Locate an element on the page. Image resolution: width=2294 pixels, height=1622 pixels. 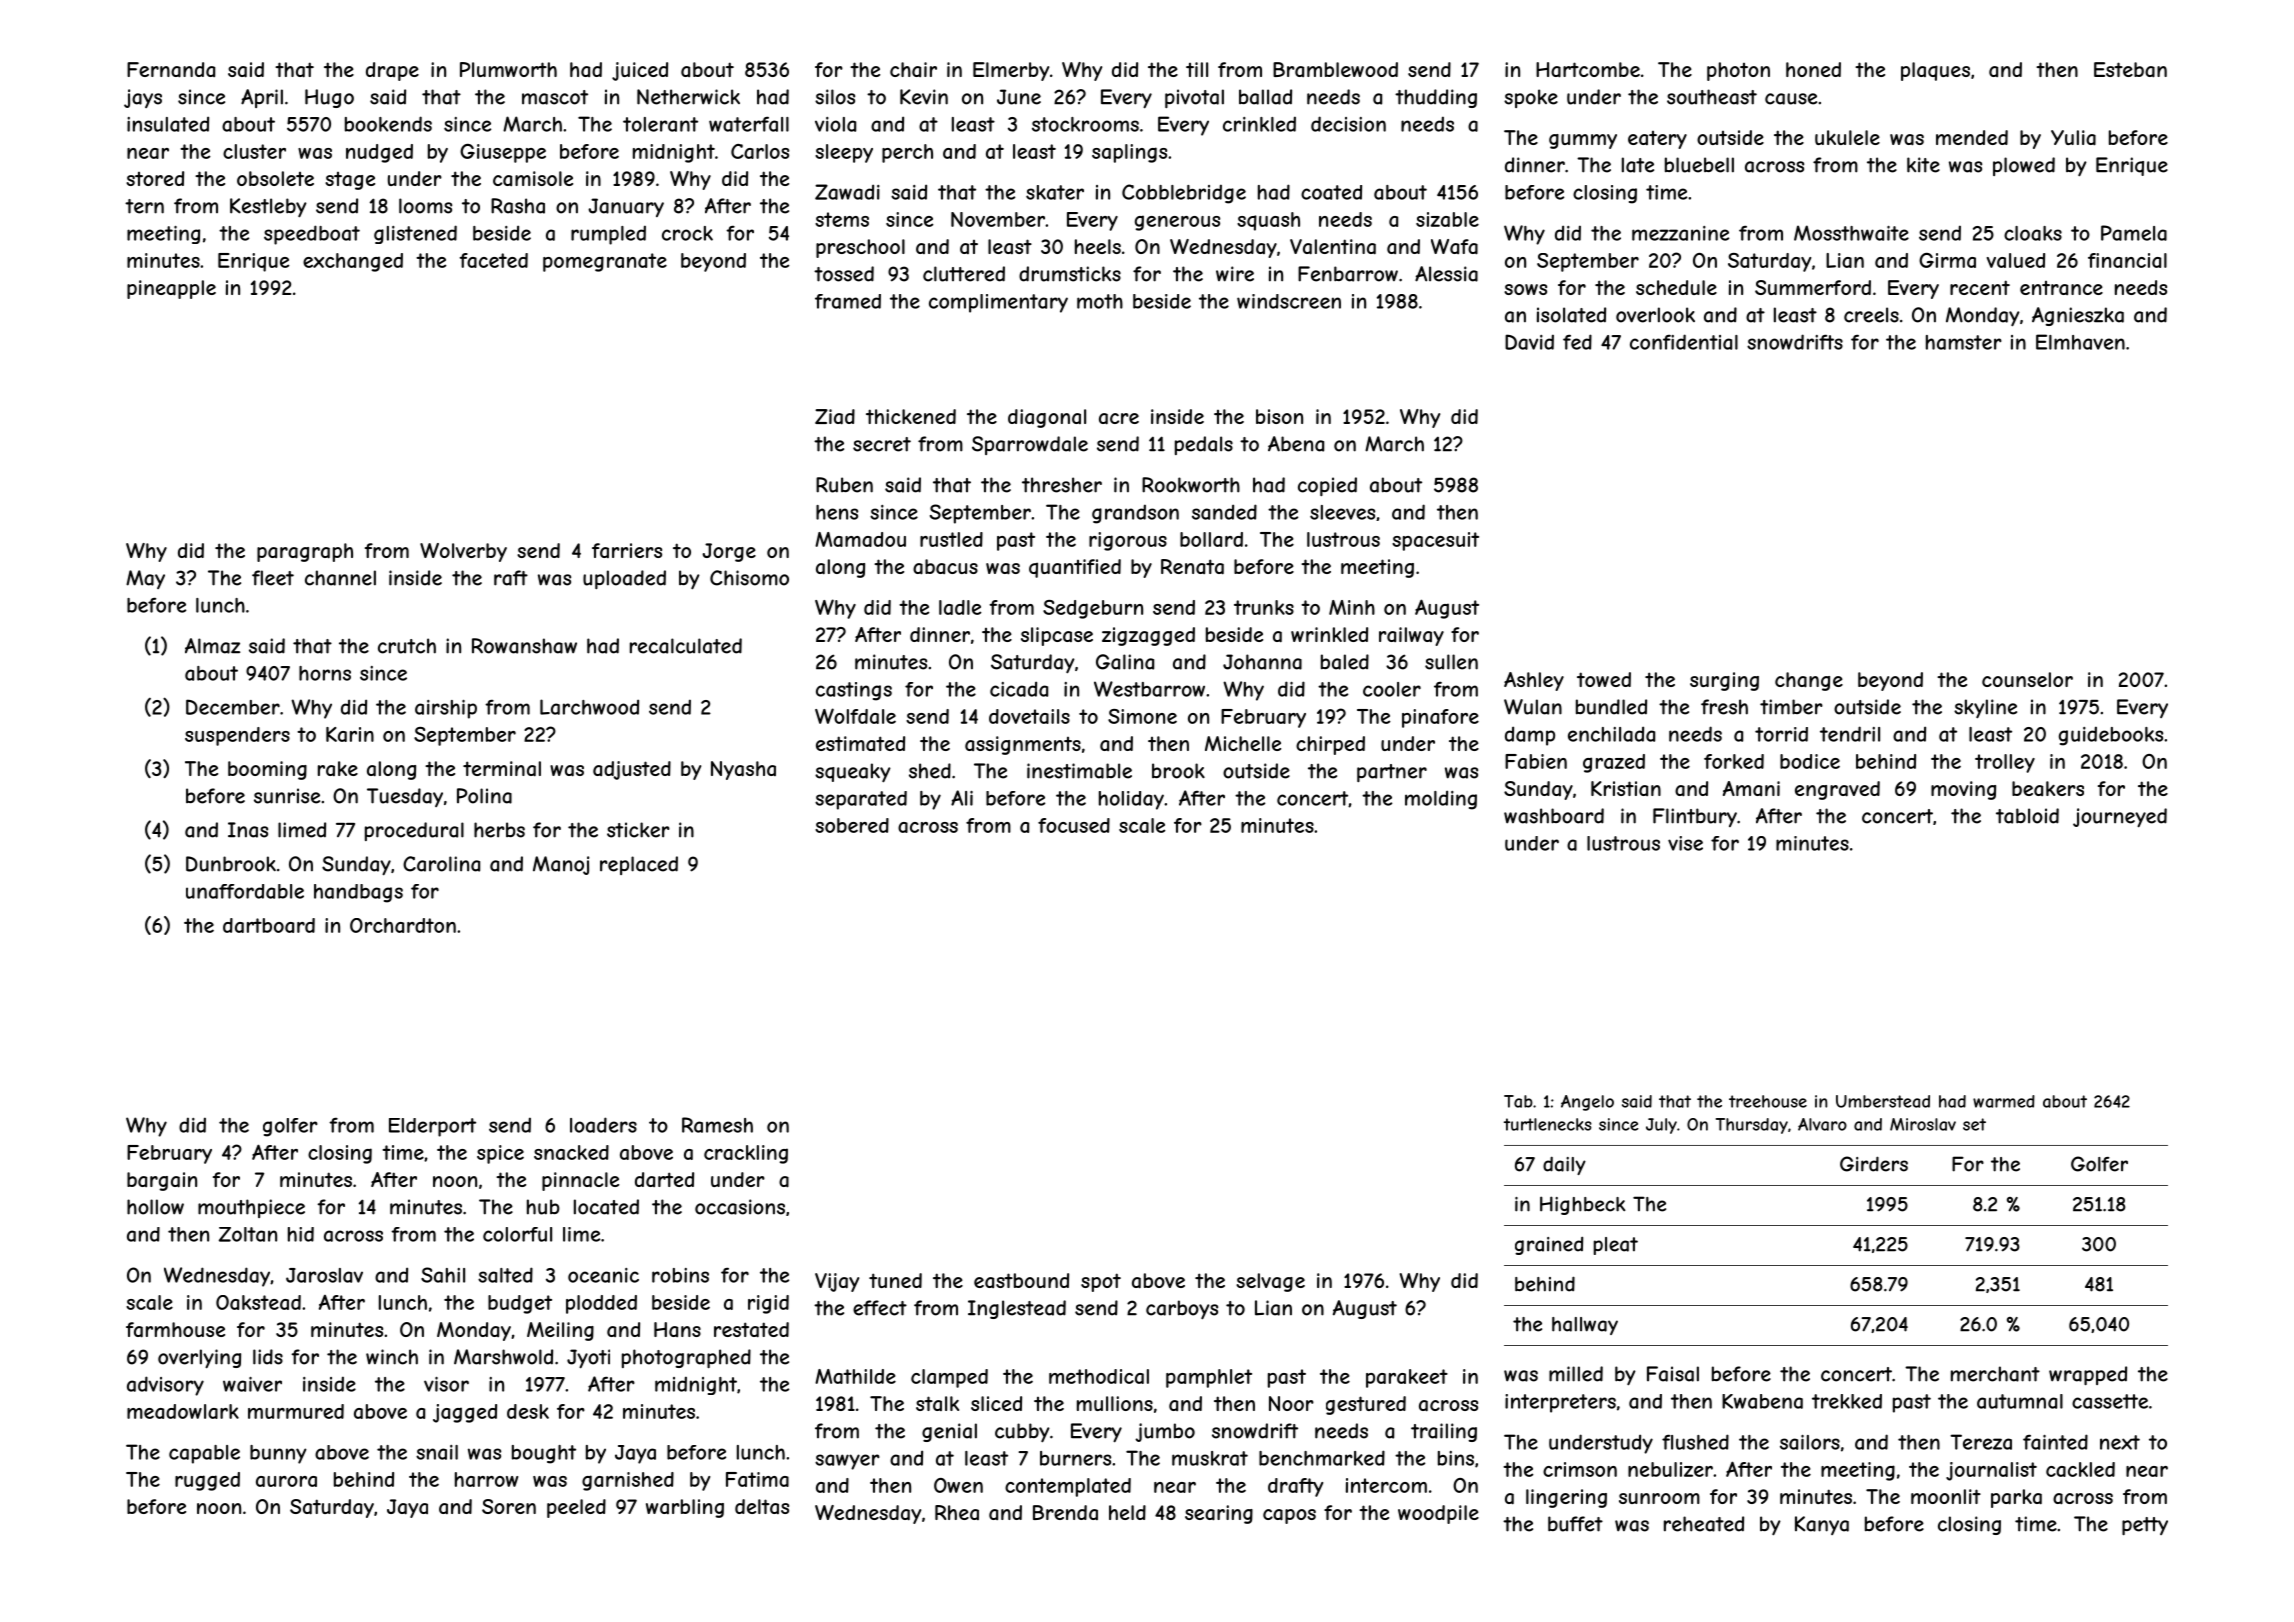
ladle is located at coordinates (960, 607).
